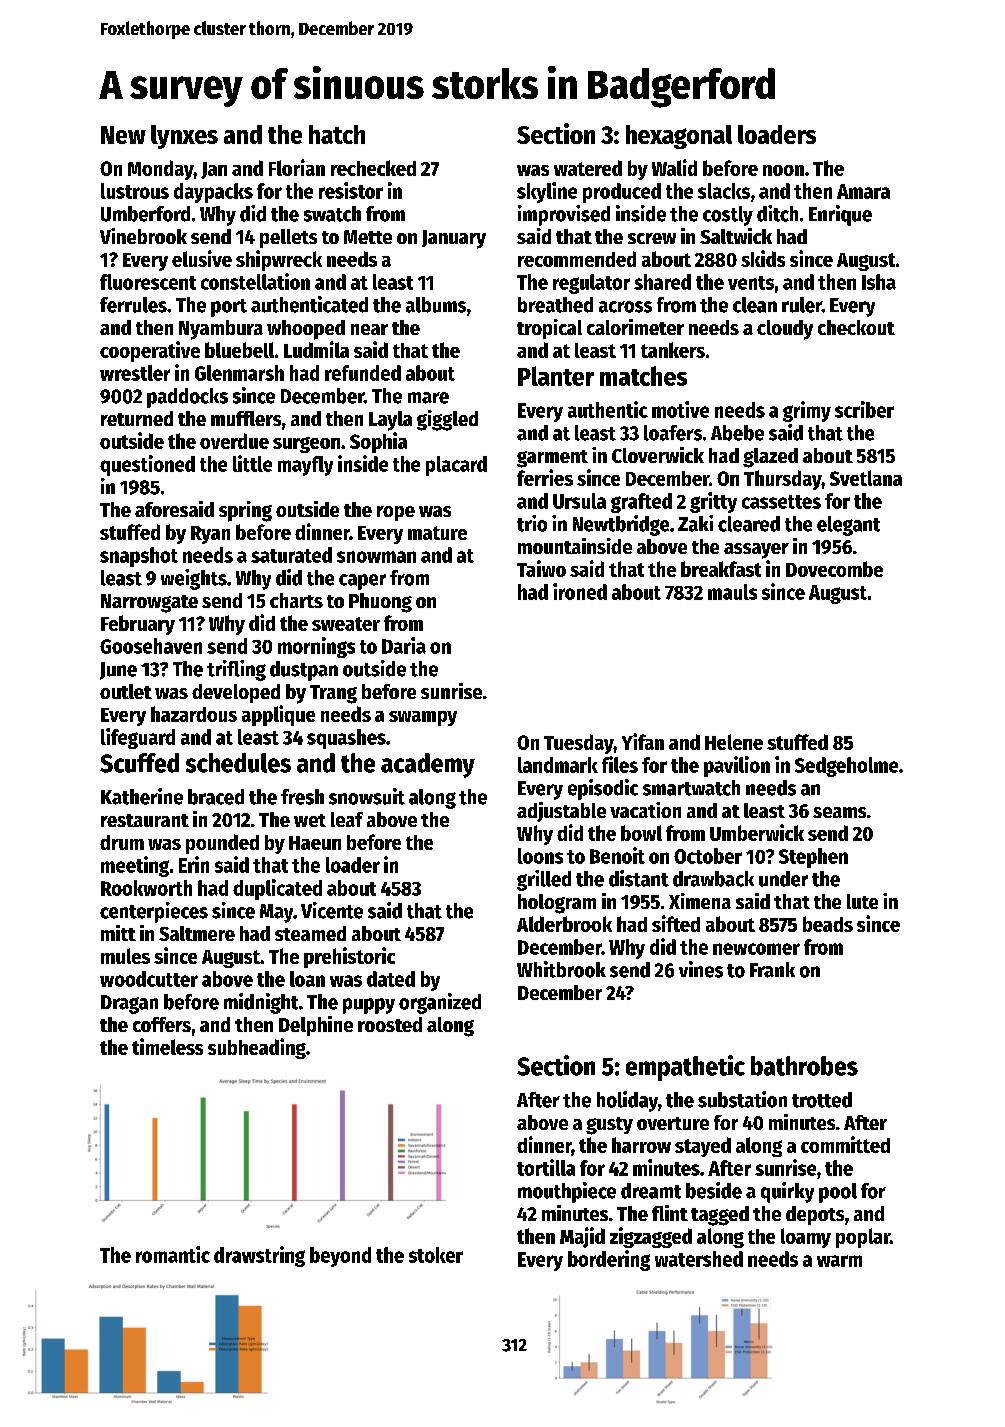 The image size is (1005, 1427). I want to click on hexagonal, so click(679, 137).
